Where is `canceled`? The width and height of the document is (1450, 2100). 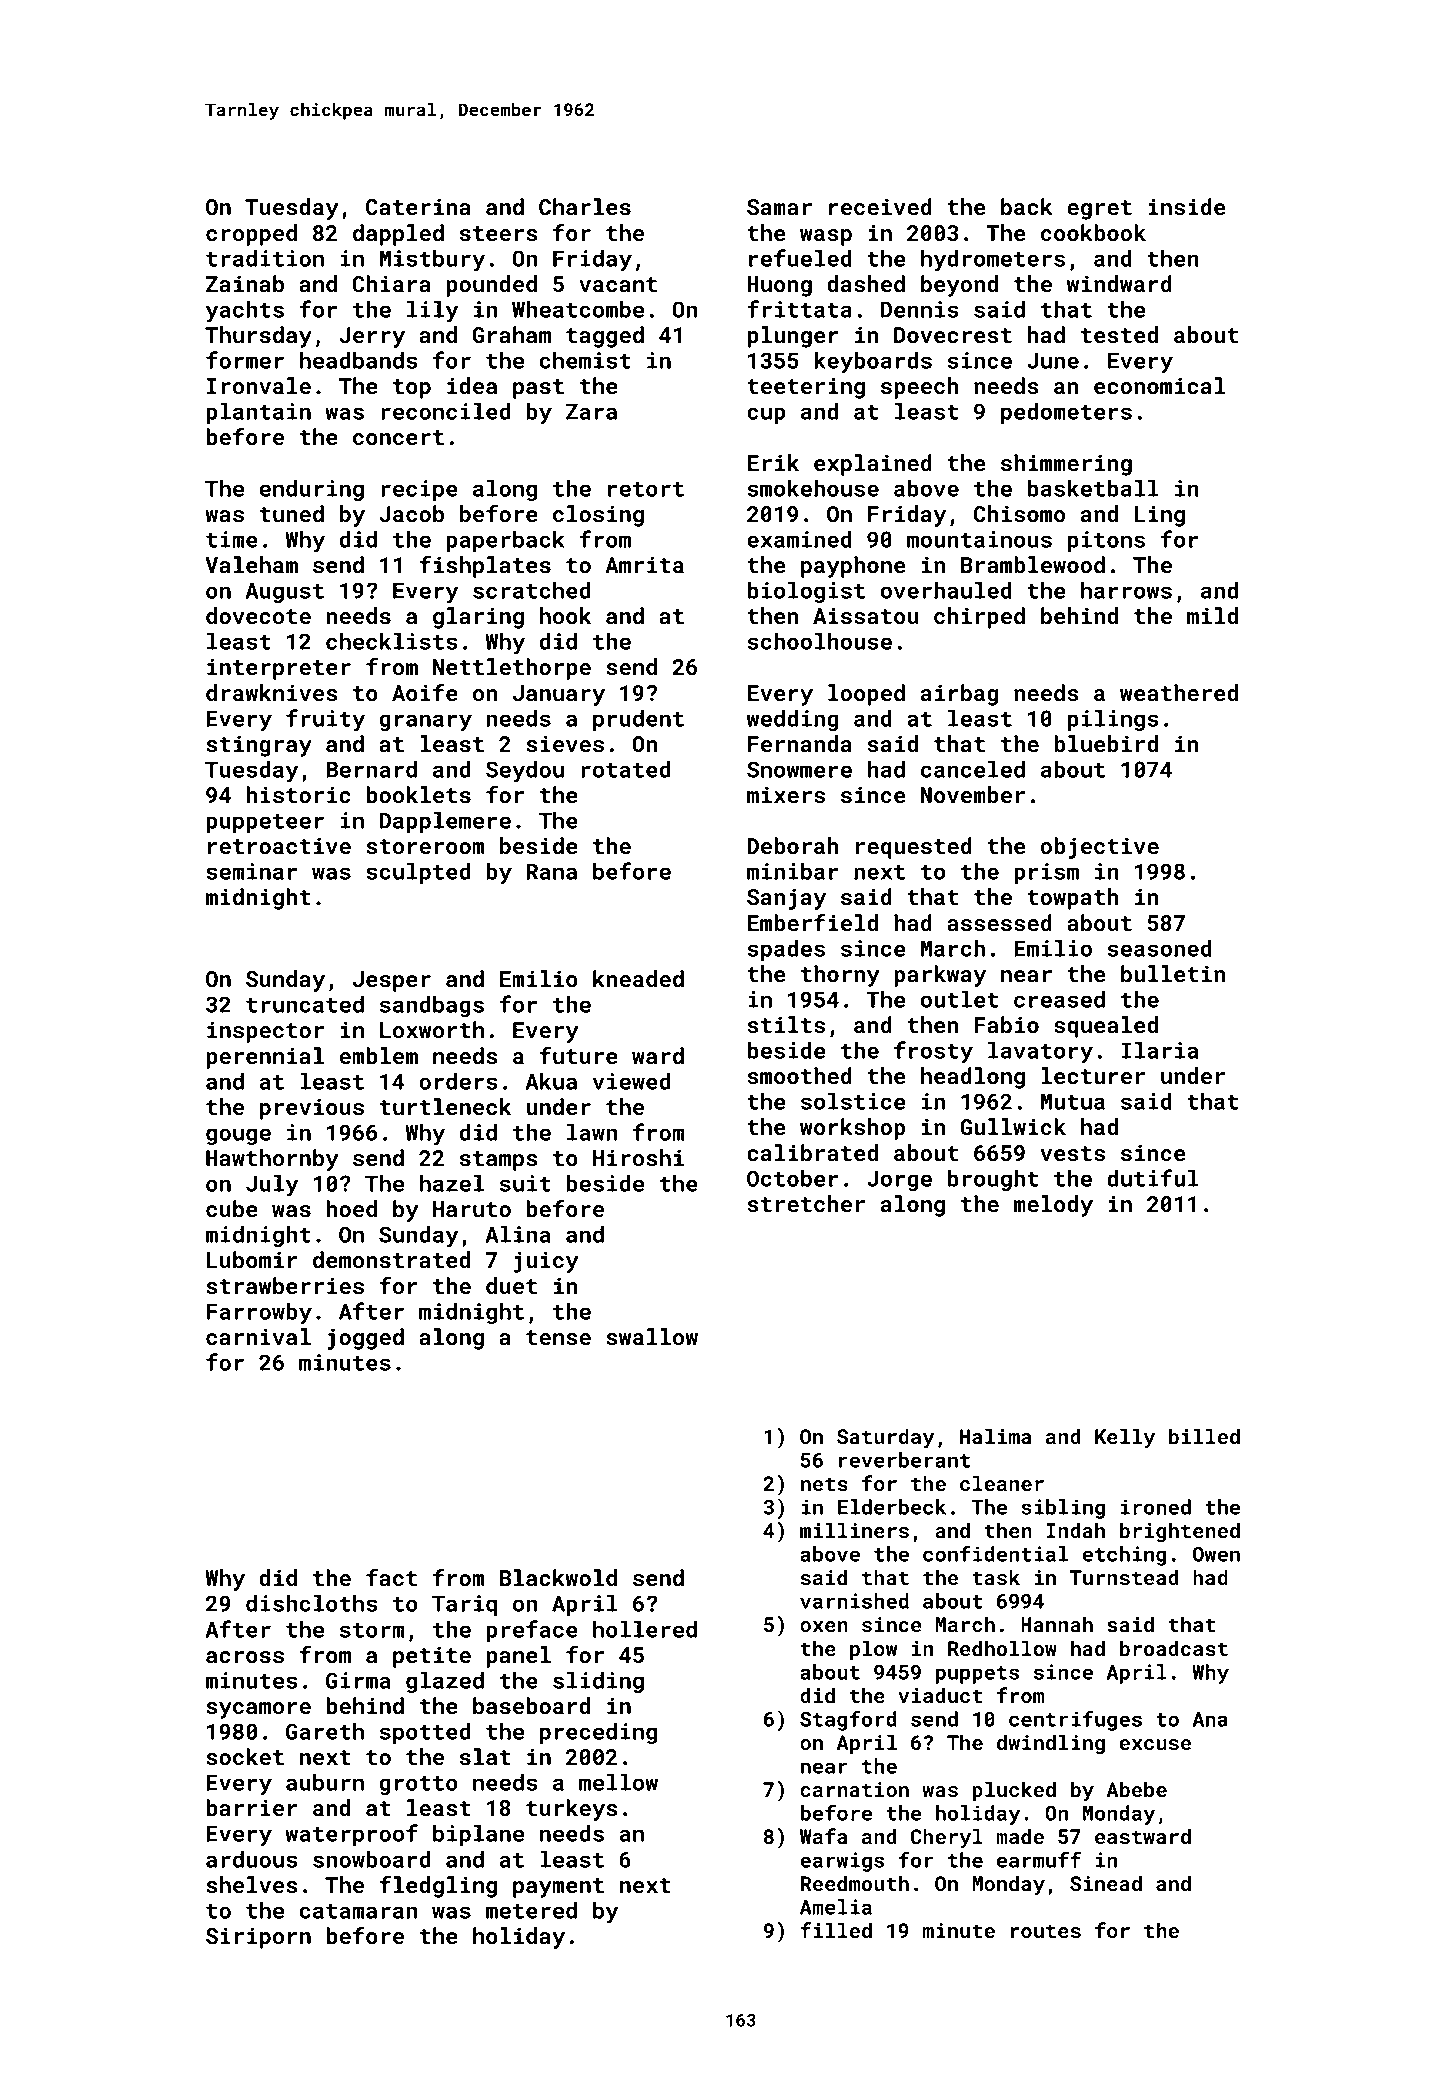
canceled is located at coordinates (973, 769).
